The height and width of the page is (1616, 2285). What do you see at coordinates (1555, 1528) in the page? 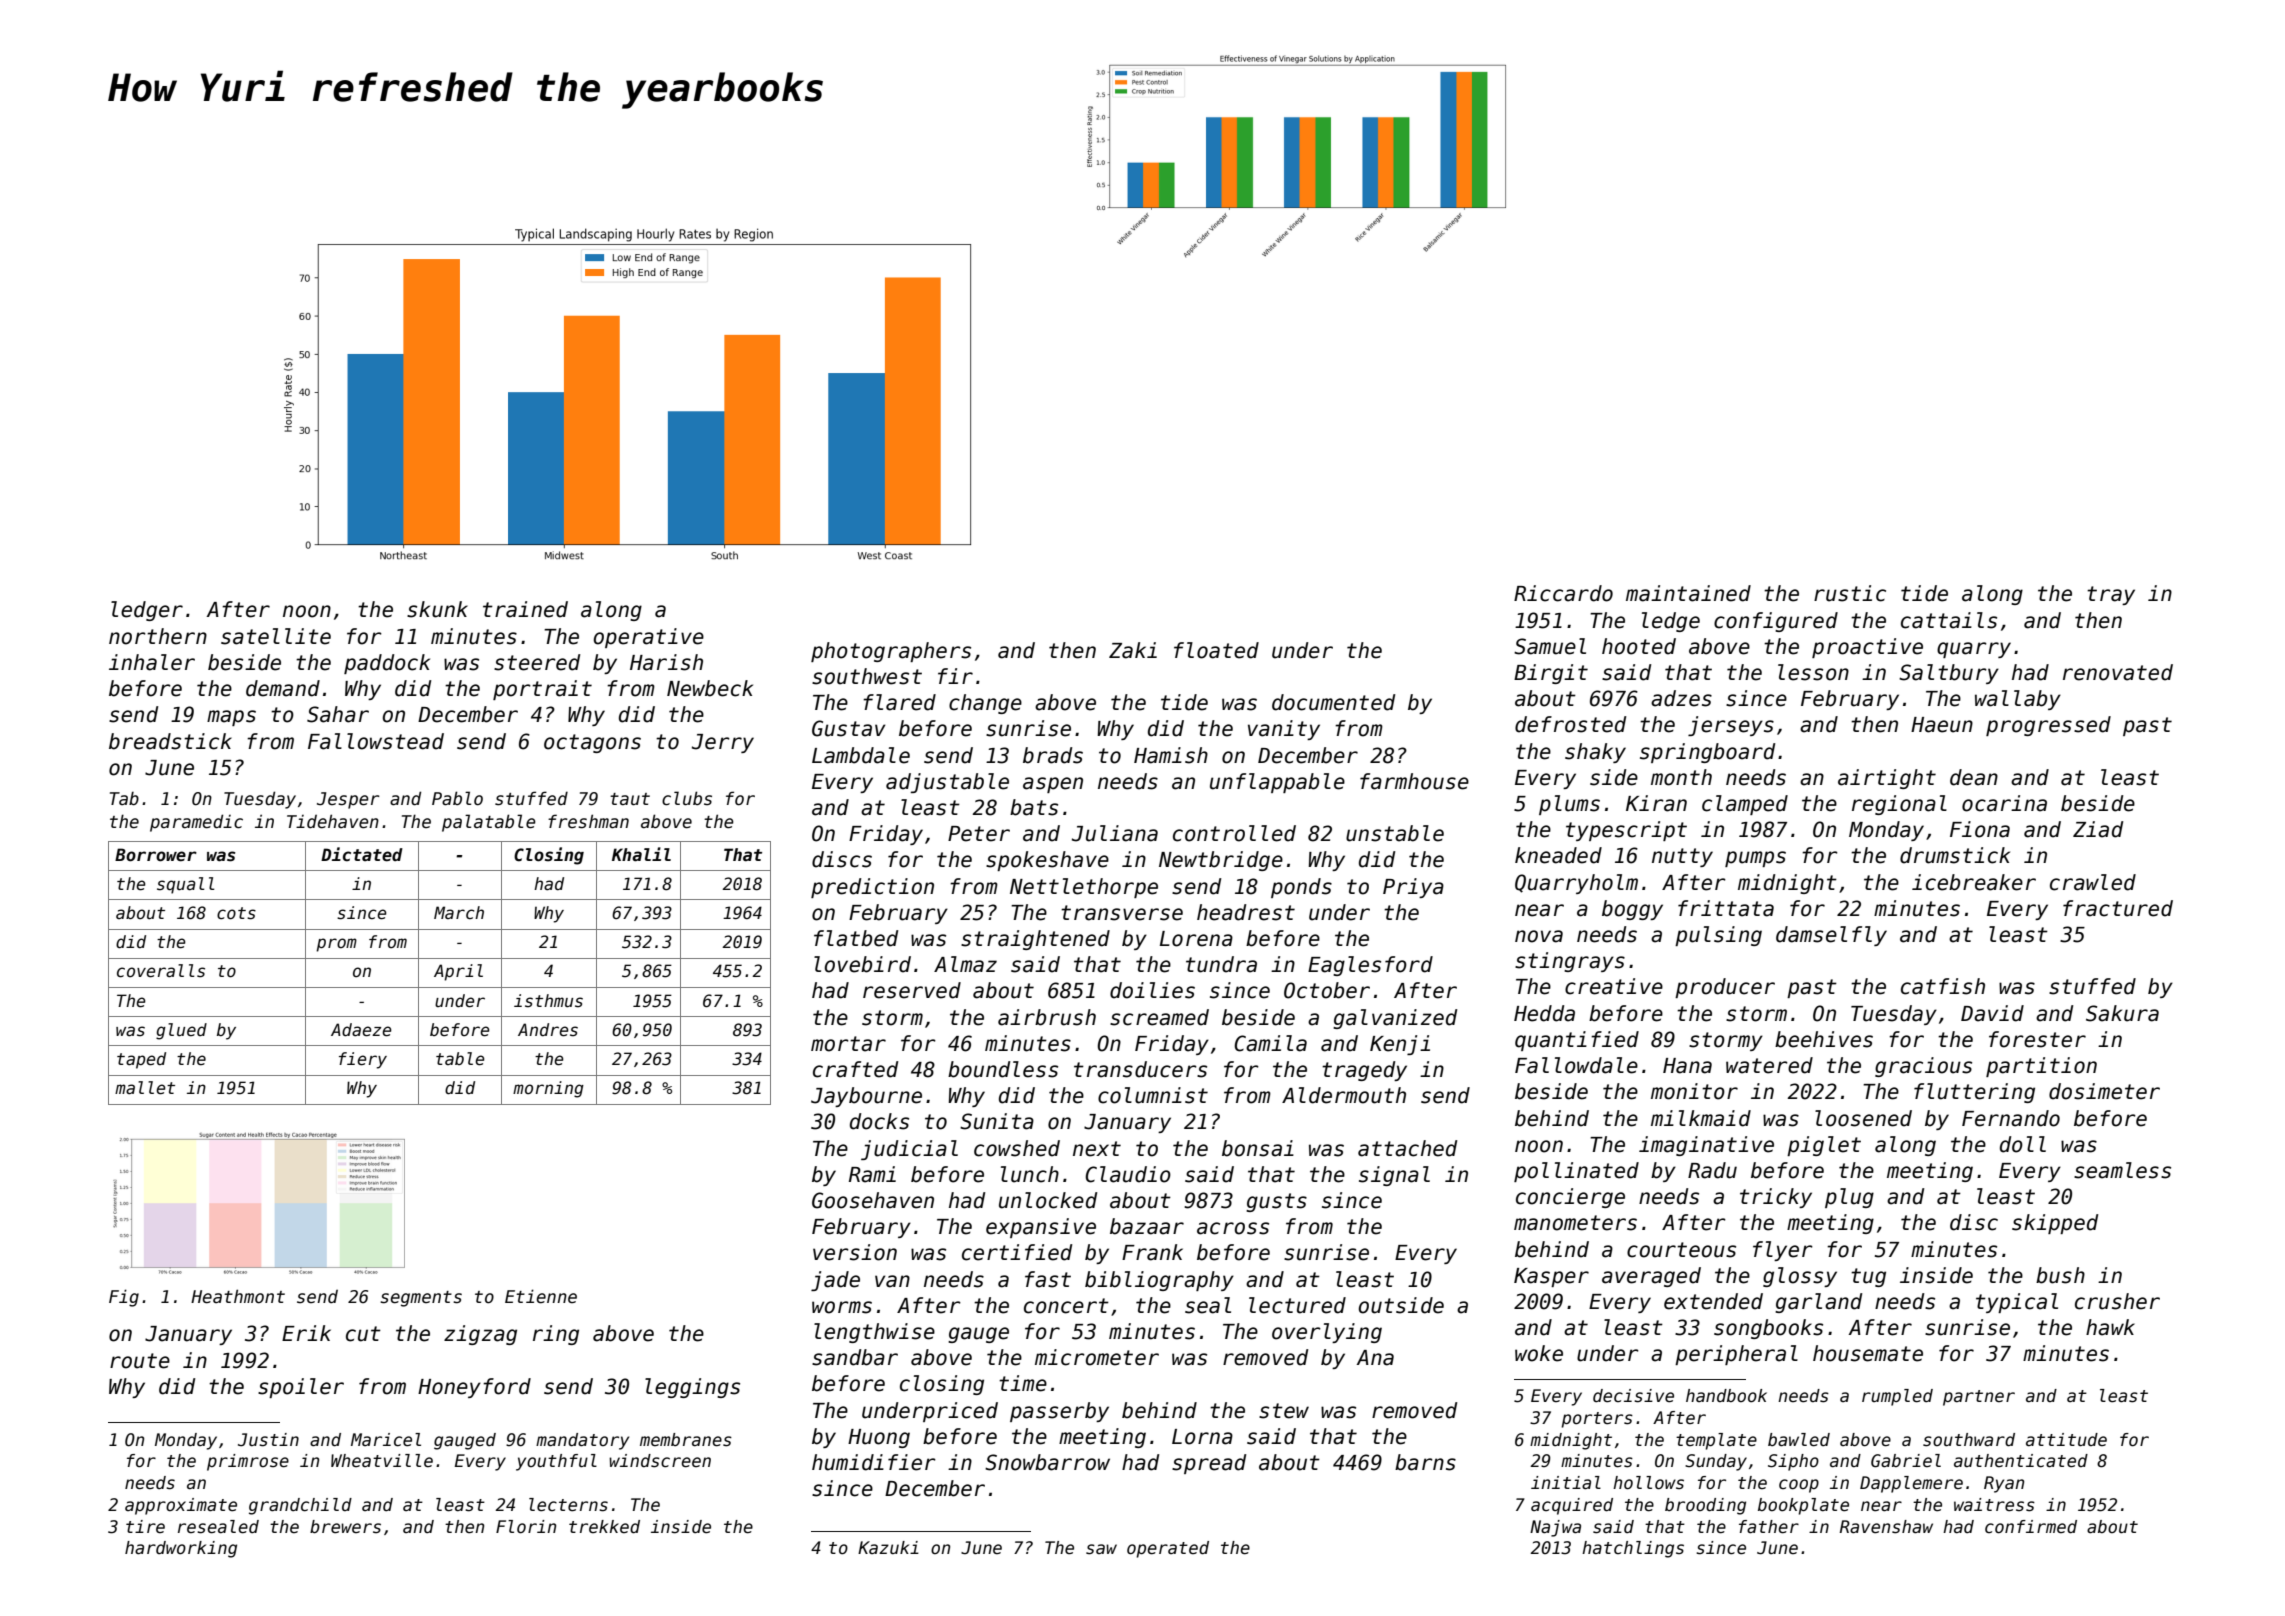
I see `Najwa` at bounding box center [1555, 1528].
